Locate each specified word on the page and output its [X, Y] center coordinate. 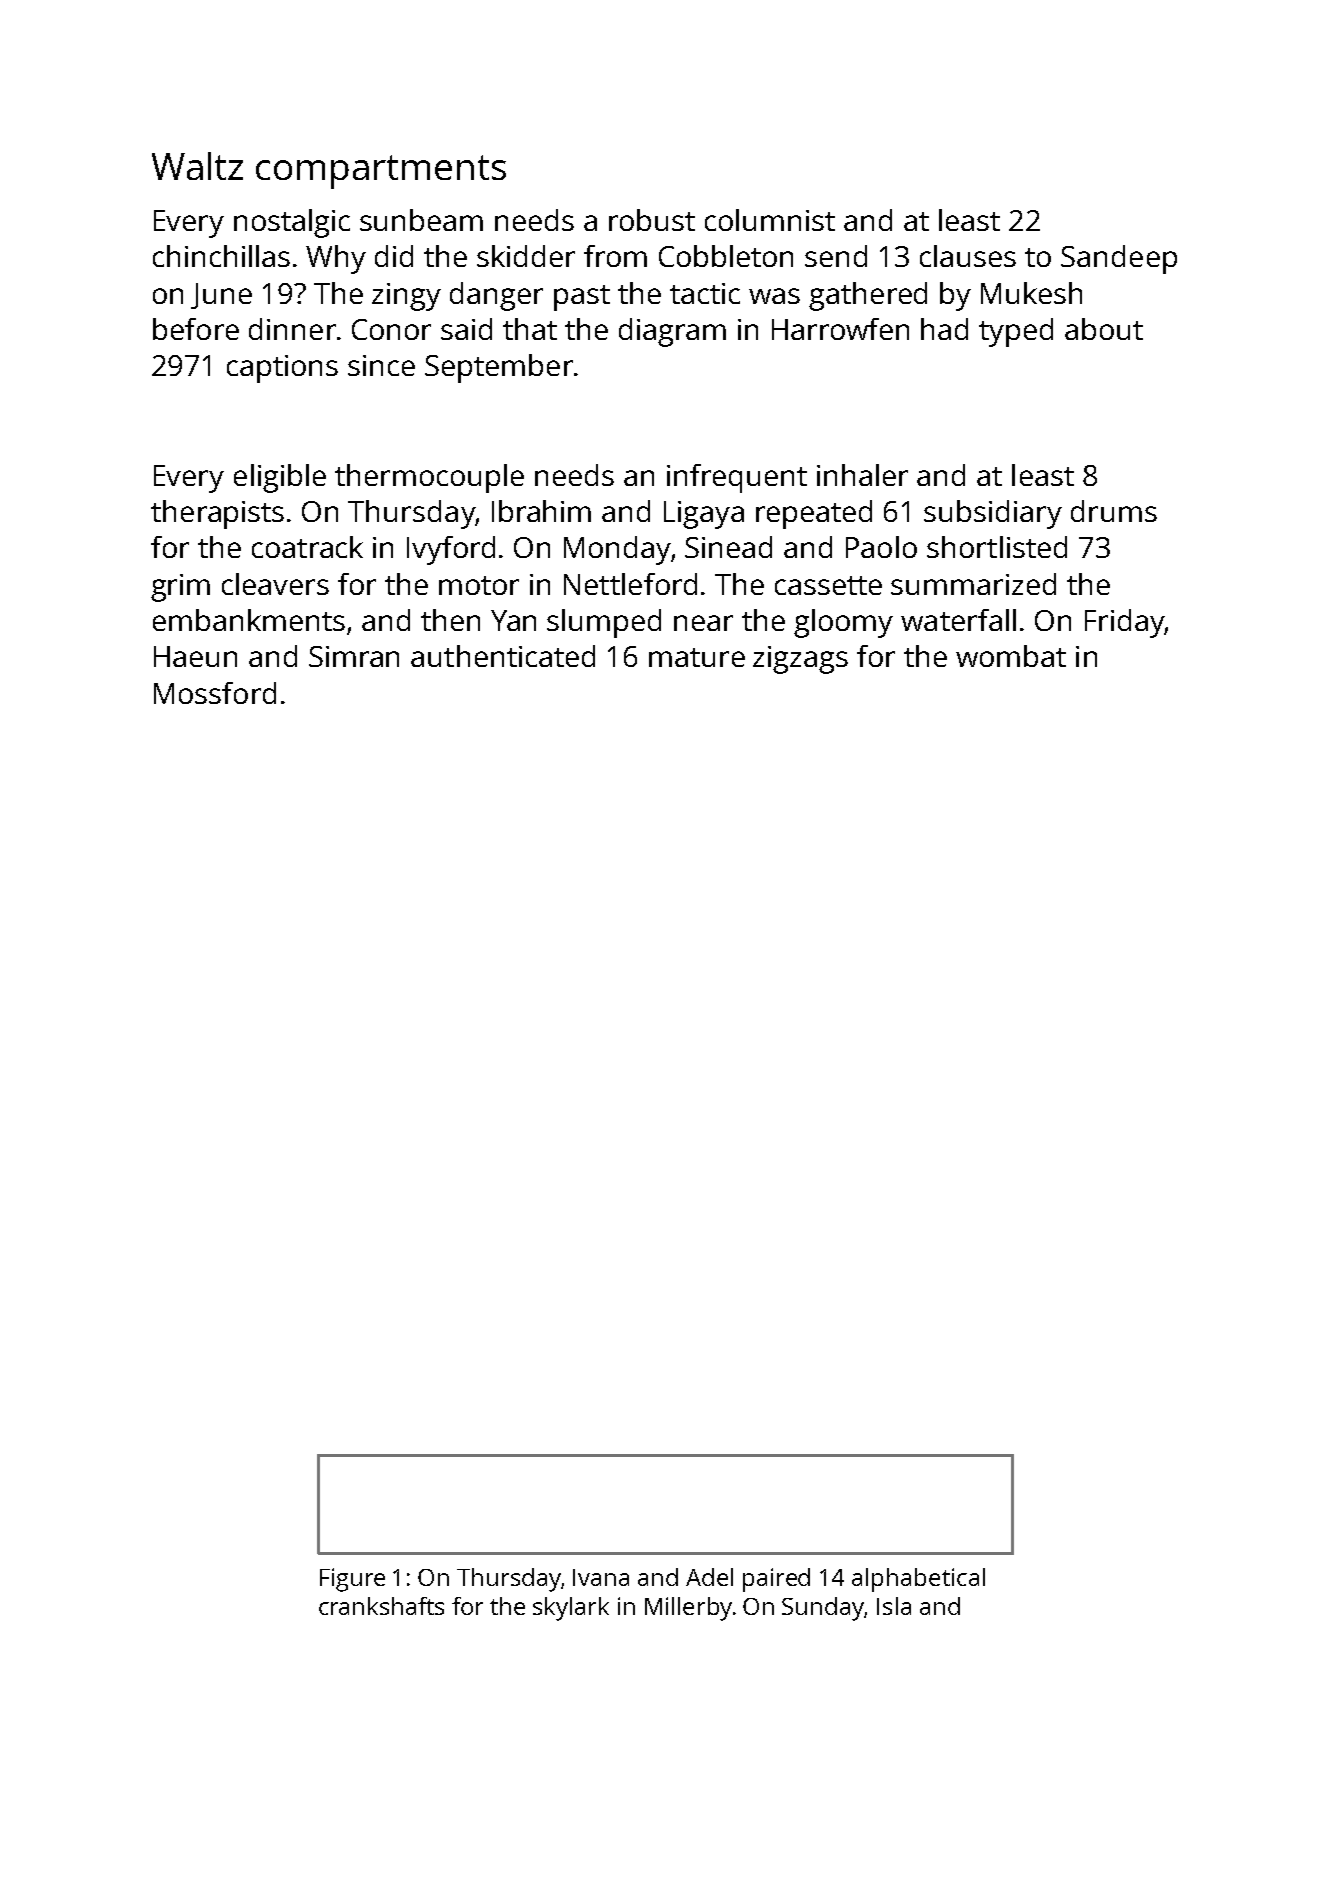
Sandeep [1119, 259]
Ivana [601, 1577]
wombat [1011, 656]
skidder [526, 256]
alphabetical [918, 1580]
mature [697, 657]
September [499, 368]
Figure [352, 1580]
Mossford [215, 693]
